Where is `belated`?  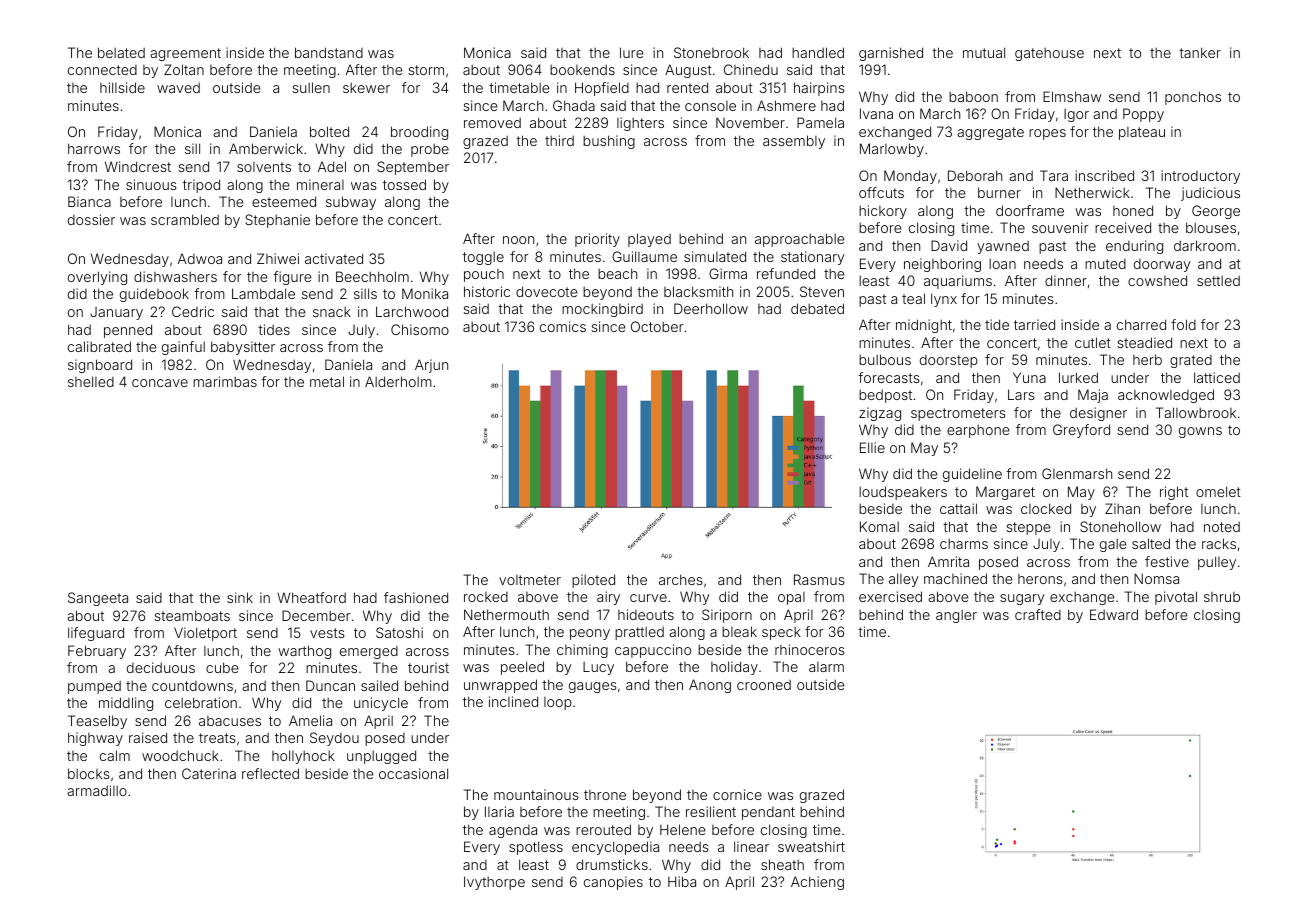
belated is located at coordinates (121, 52).
